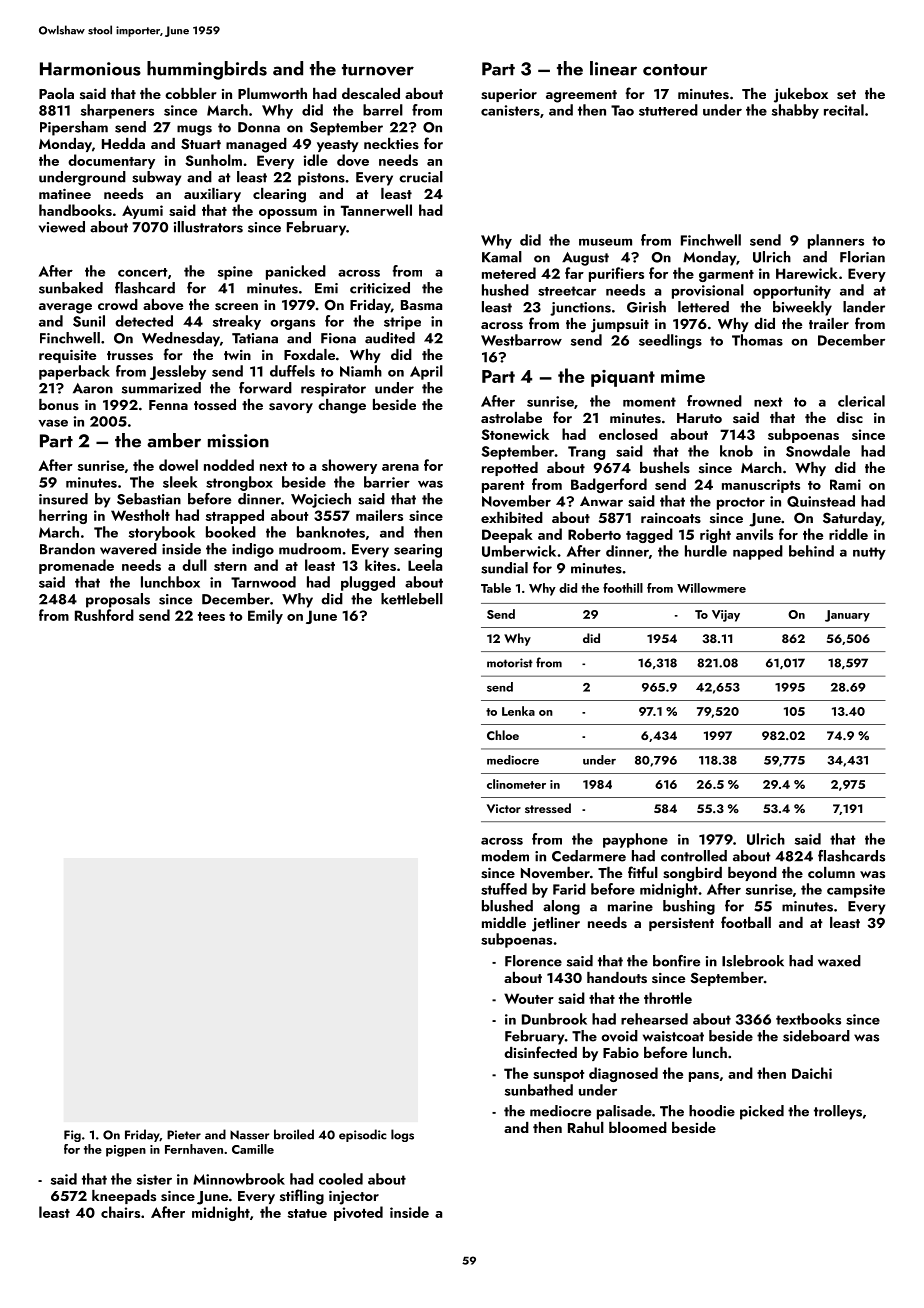 The image size is (924, 1308). What do you see at coordinates (521, 340) in the image?
I see `Westbarrow` at bounding box center [521, 340].
